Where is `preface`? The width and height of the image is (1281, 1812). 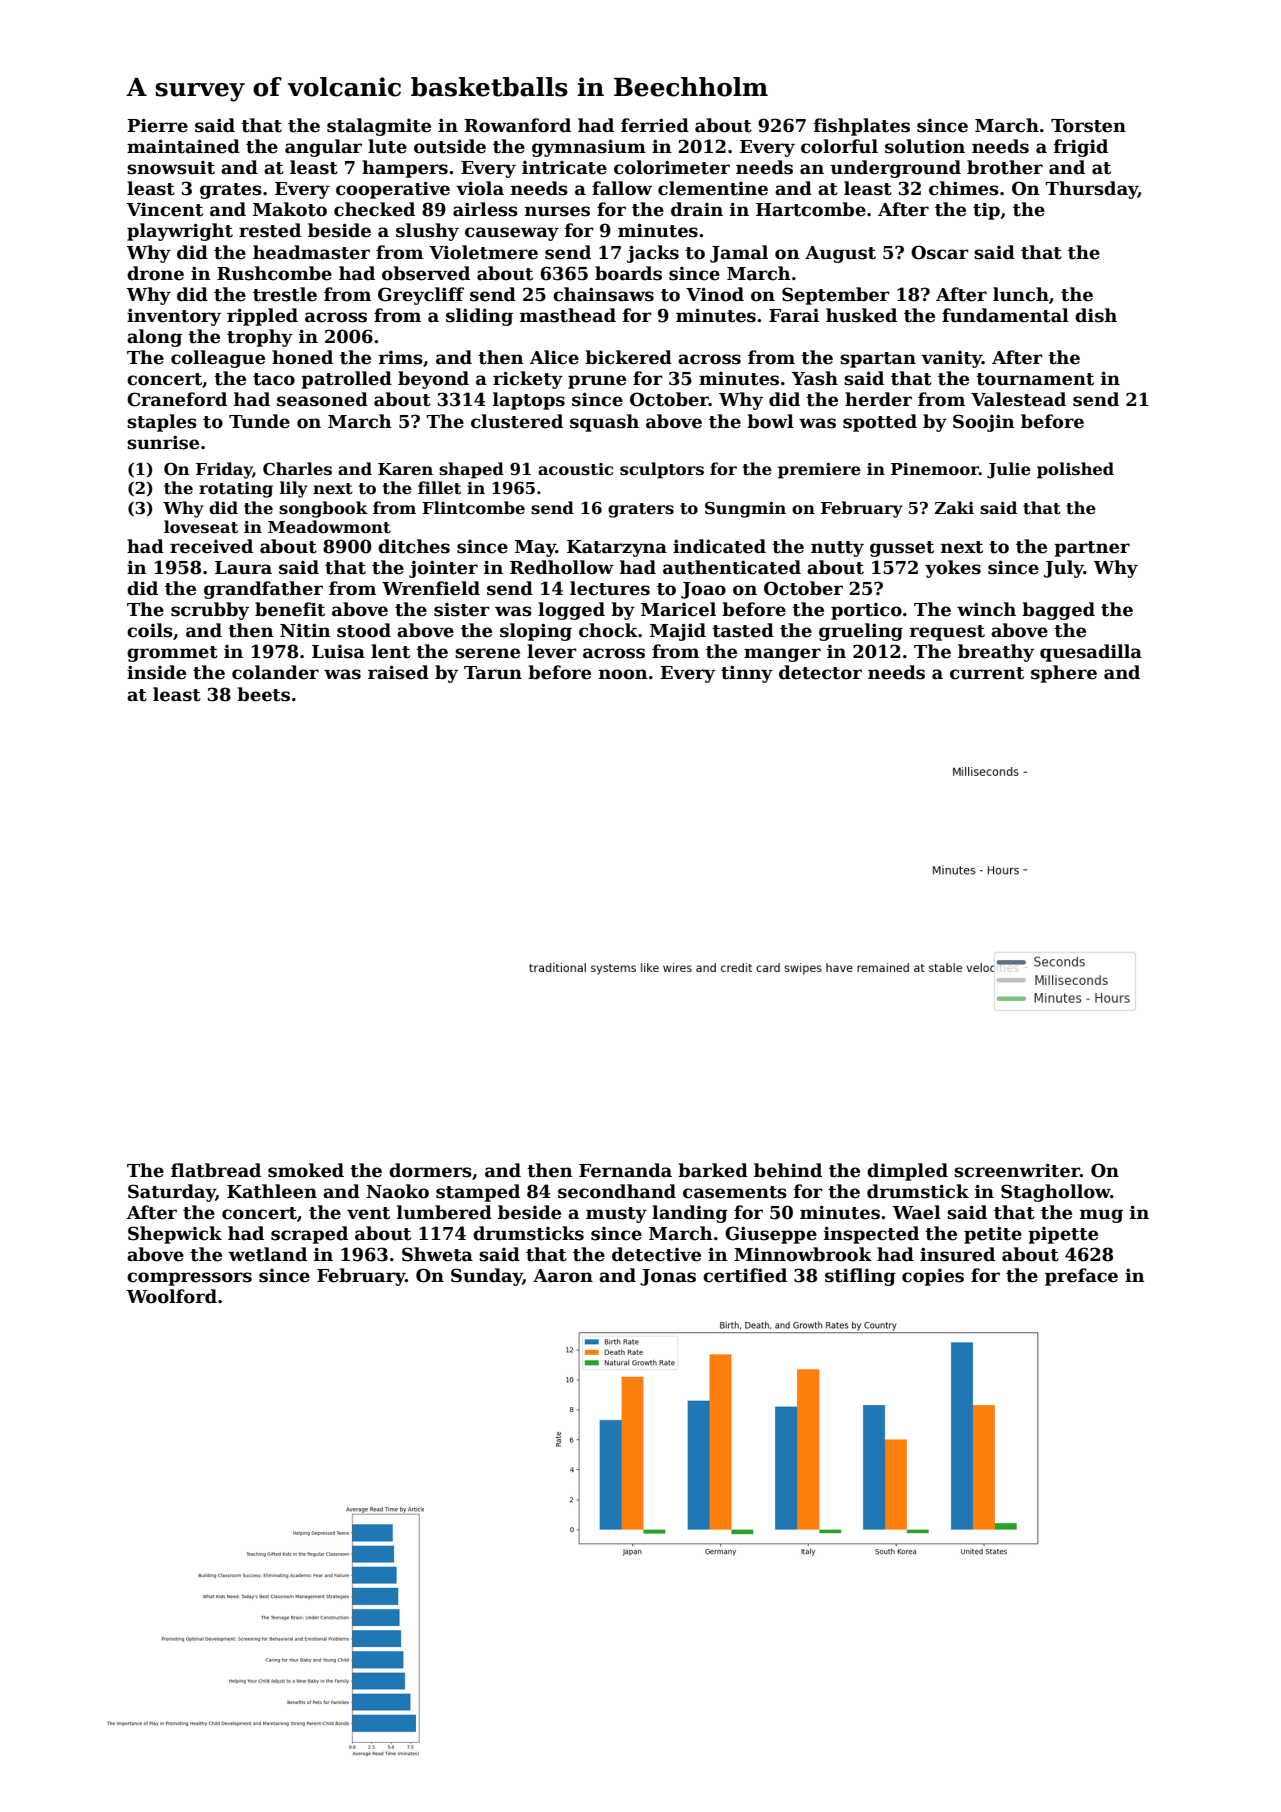
preface is located at coordinates (1081, 1277).
